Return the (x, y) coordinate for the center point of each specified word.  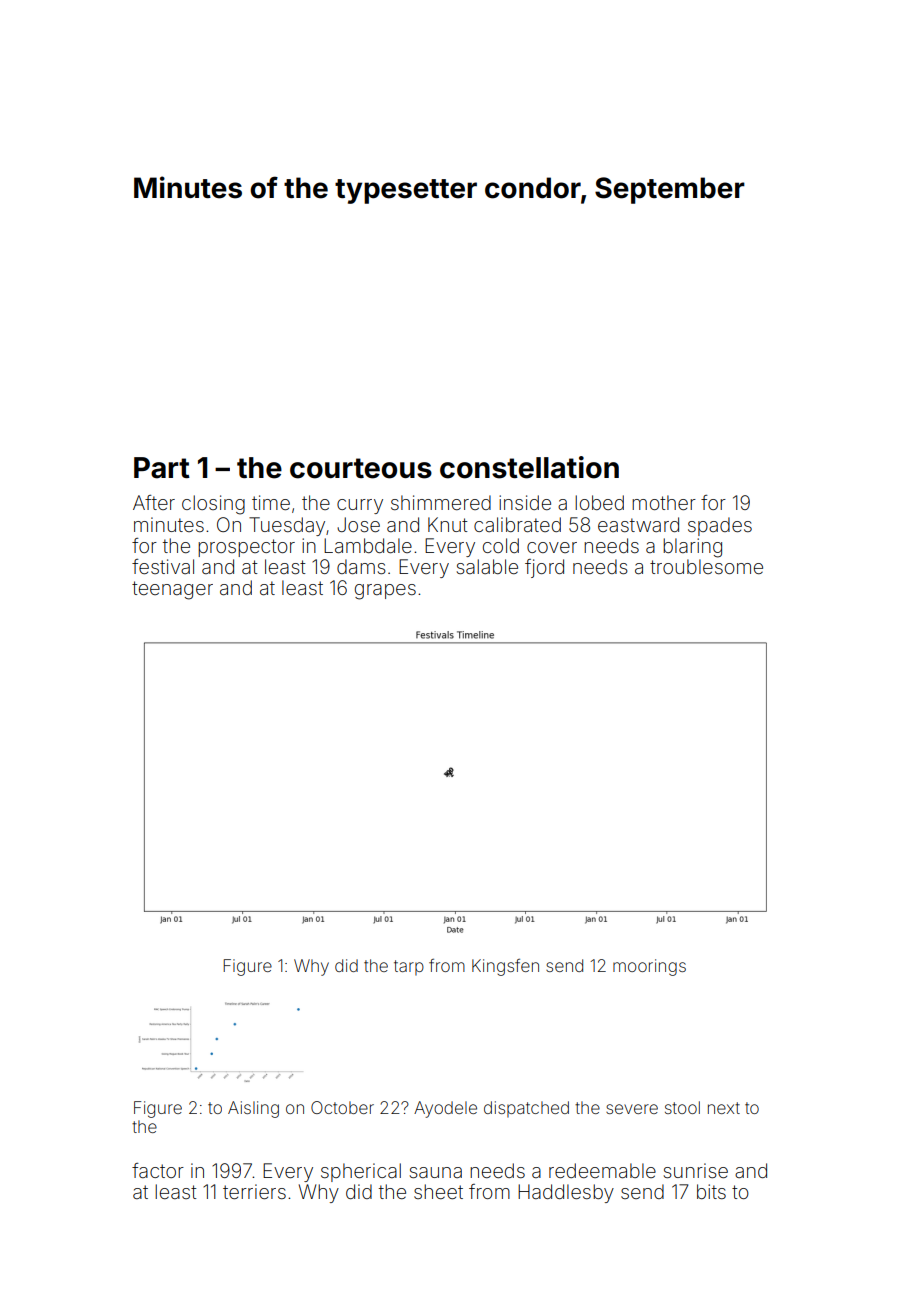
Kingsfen (505, 967)
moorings (649, 967)
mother (664, 502)
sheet (438, 1191)
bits (711, 1191)
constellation (529, 467)
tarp (409, 968)
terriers (254, 1191)
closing (213, 505)
